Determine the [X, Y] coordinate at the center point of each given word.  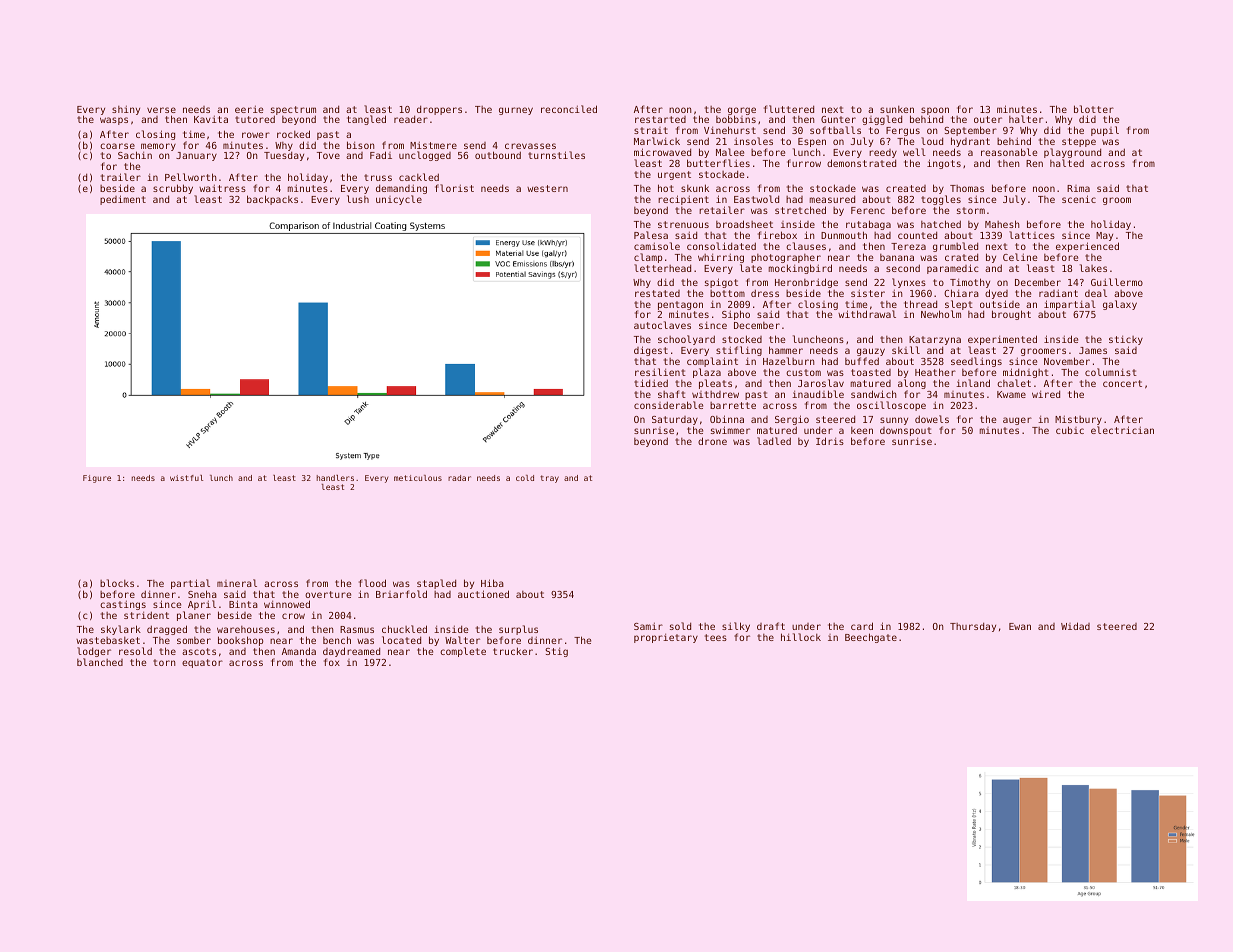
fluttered [789, 109]
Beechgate [871, 638]
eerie [249, 109]
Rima [1078, 188]
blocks [117, 583]
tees [716, 637]
